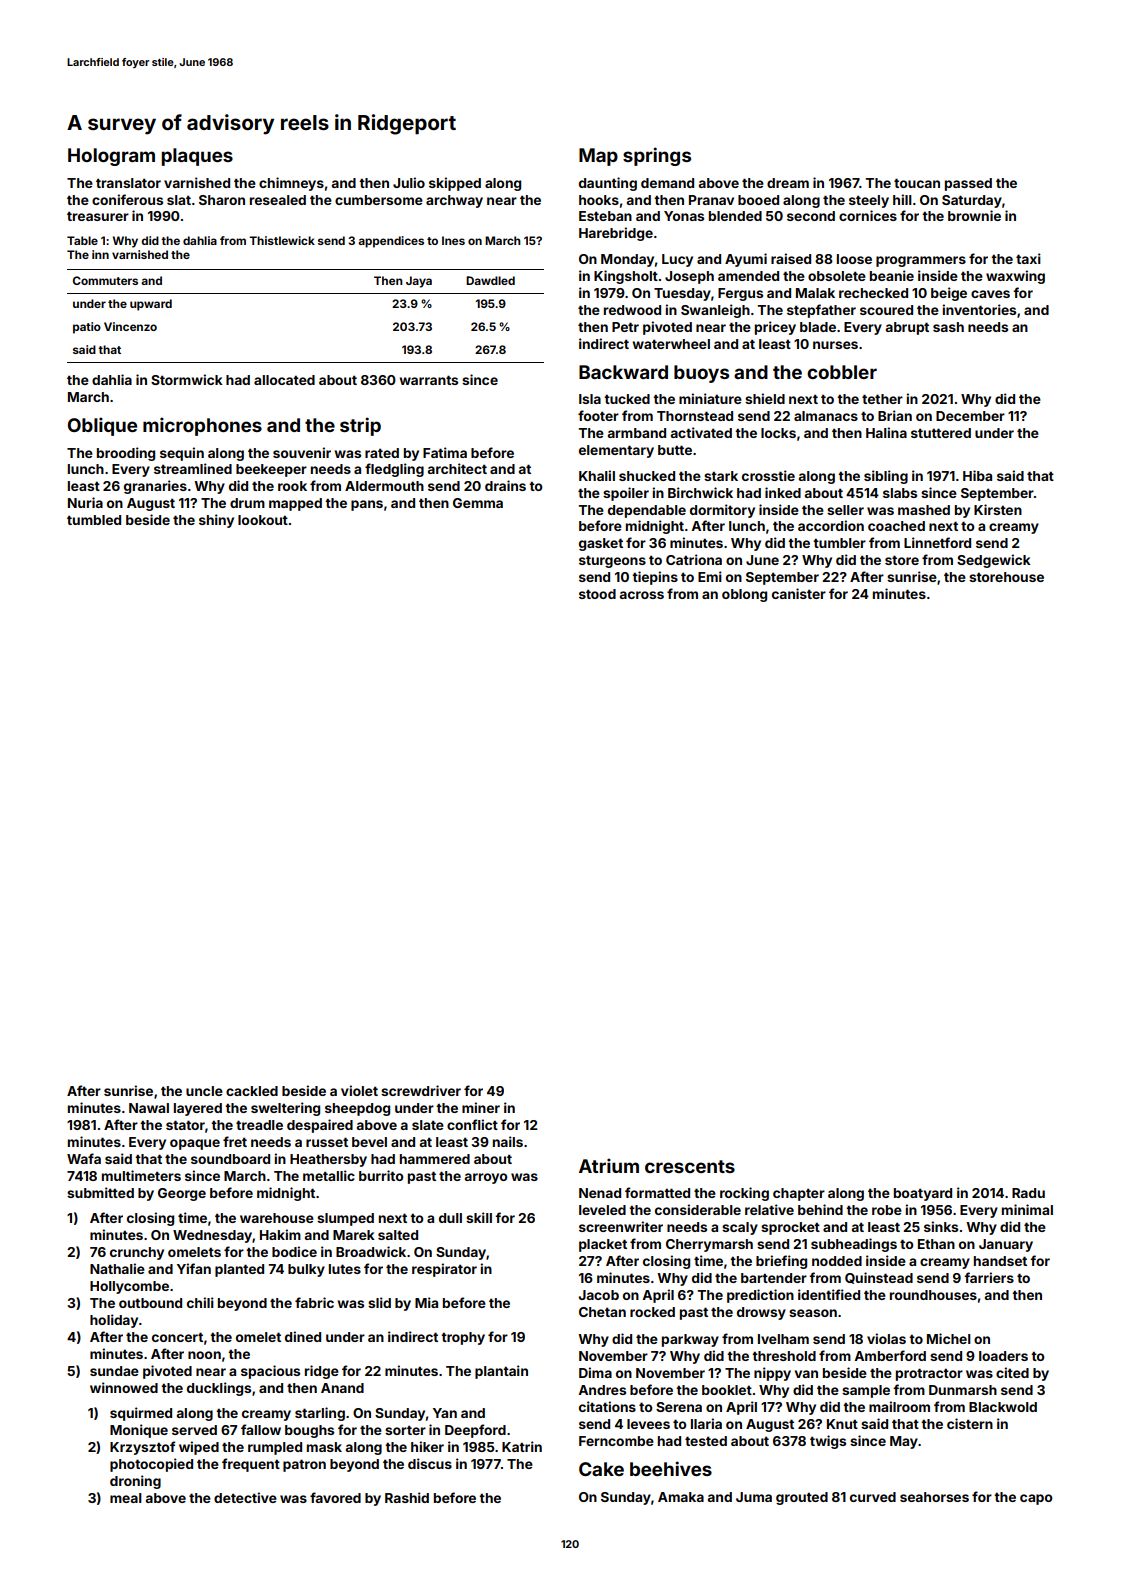 This image has height=1588, width=1122. Describe the element at coordinates (597, 594) in the image. I see `stood` at that location.
